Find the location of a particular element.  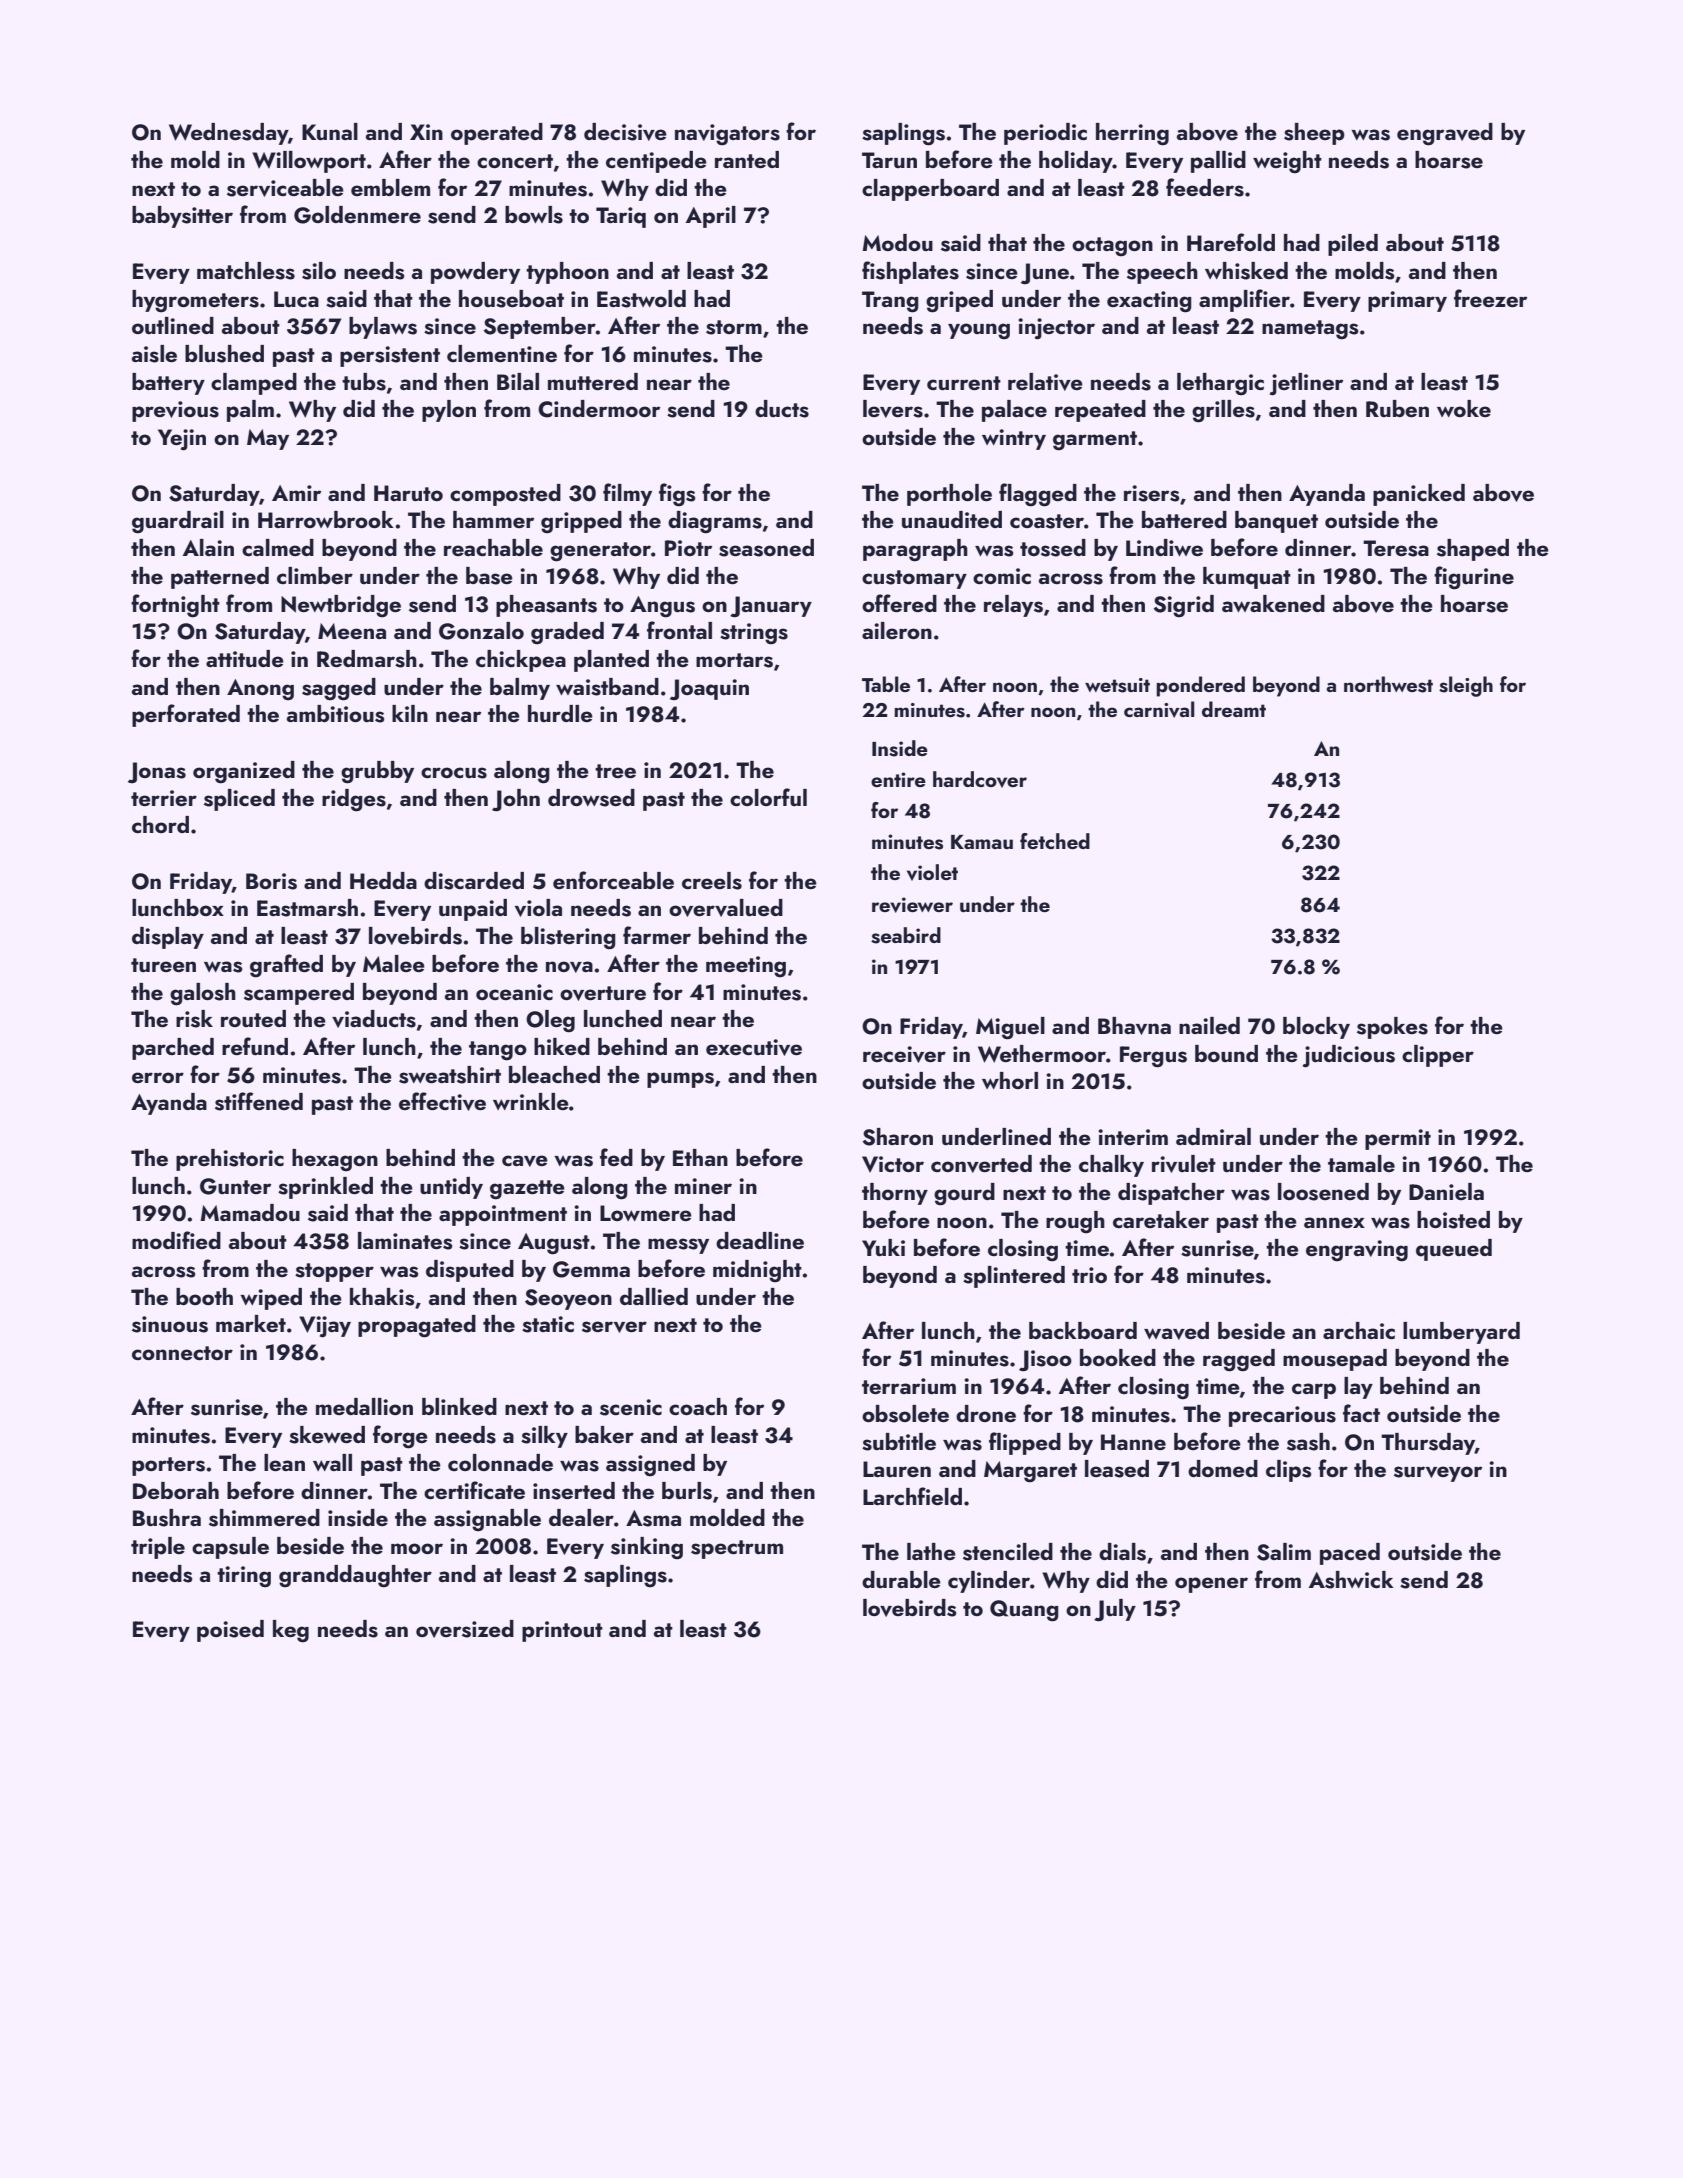

fed is located at coordinates (616, 1157).
